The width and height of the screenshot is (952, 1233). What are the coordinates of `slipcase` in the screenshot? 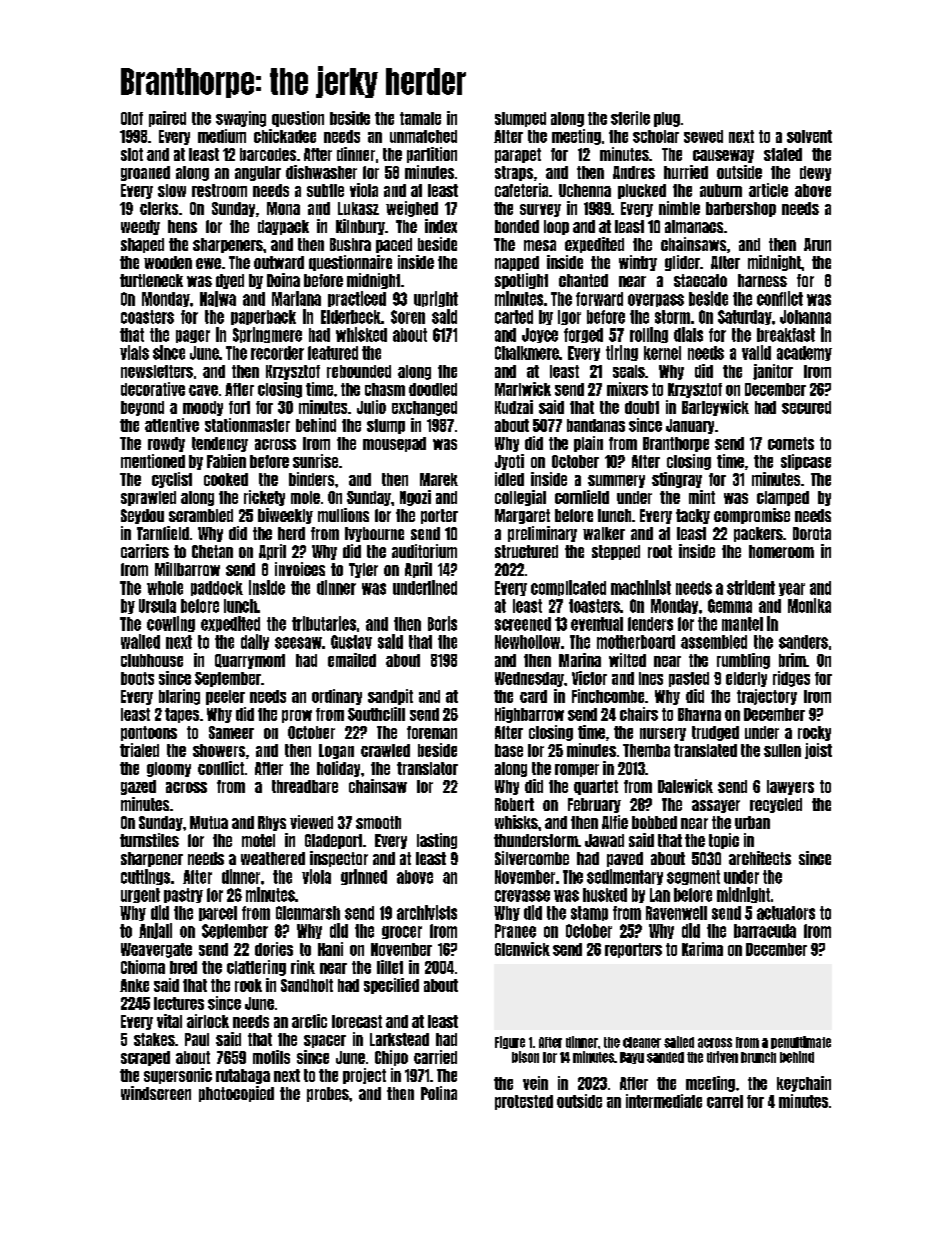 It's located at (806, 462).
